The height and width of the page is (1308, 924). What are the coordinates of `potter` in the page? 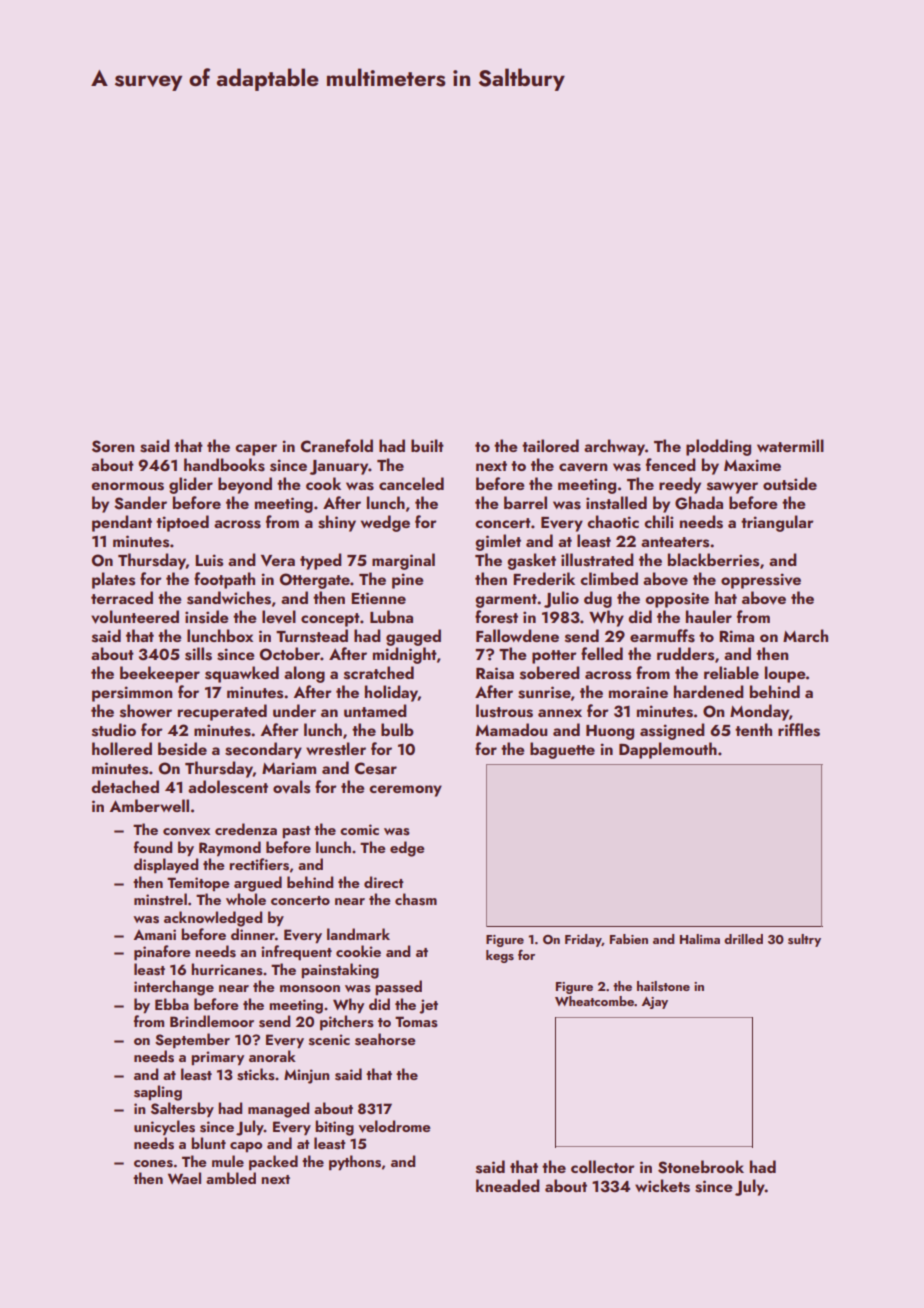 It's located at (554, 657).
